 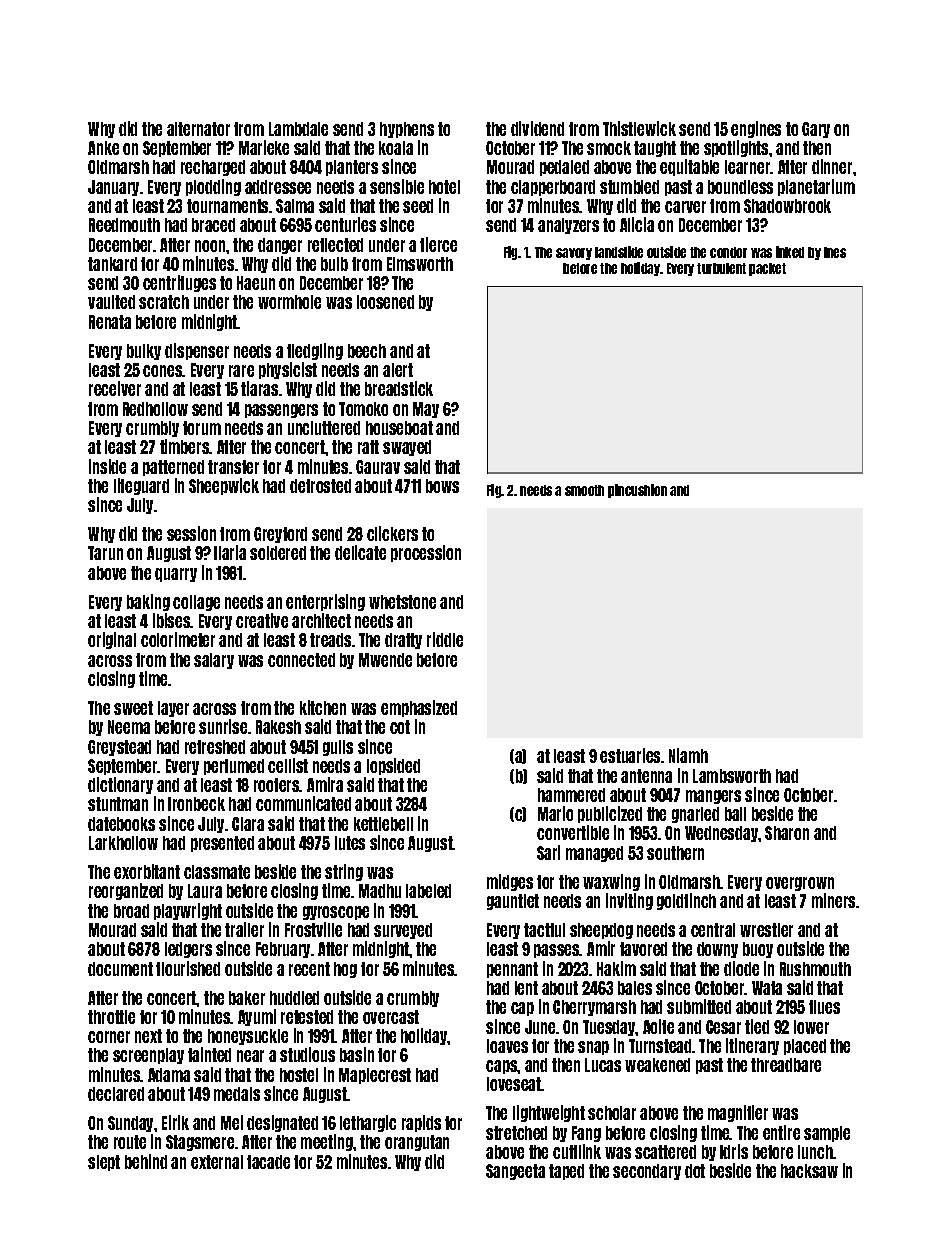 I want to click on alternator, so click(x=198, y=129).
